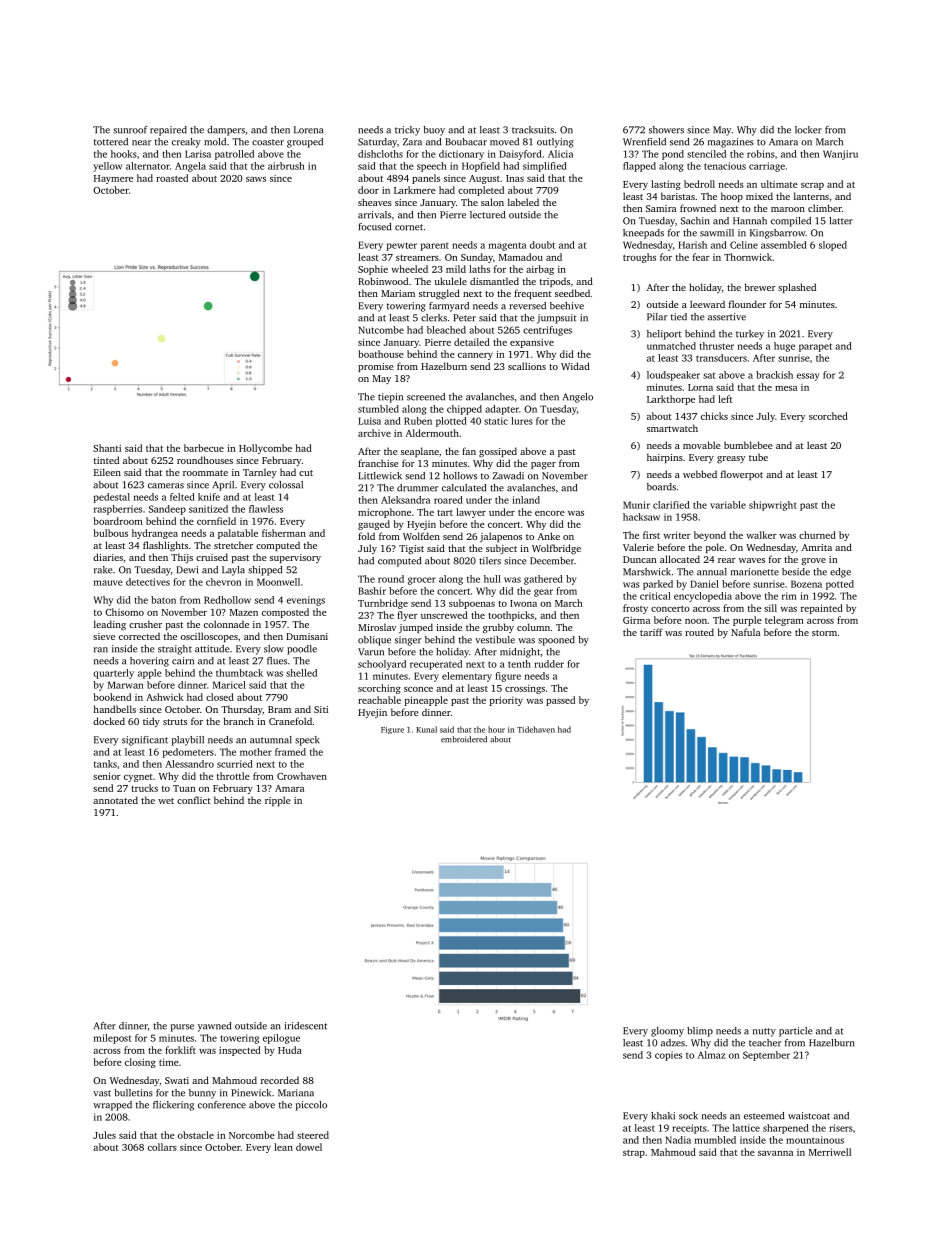 The height and width of the document is (1233, 952). I want to click on particle, so click(795, 1032).
